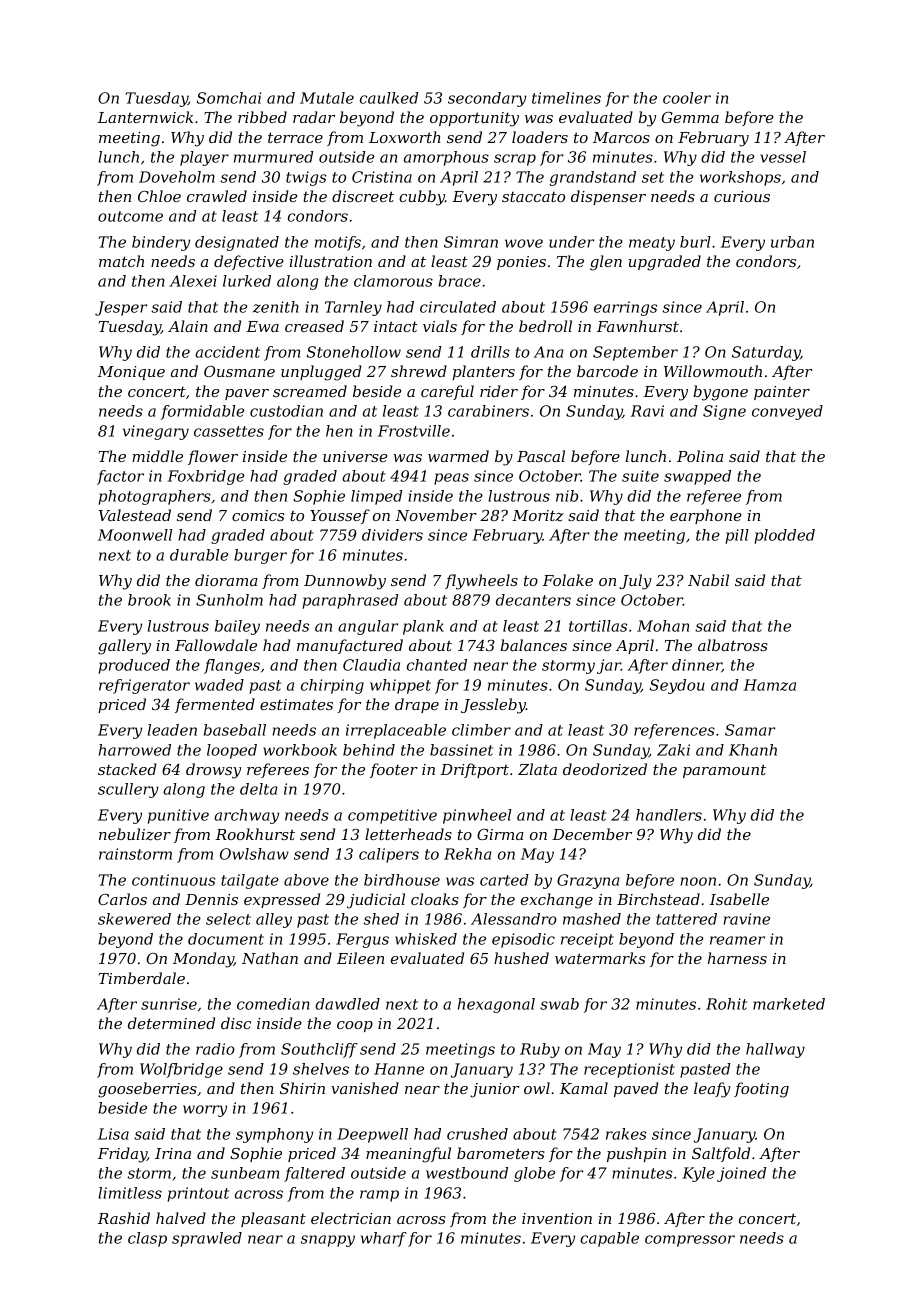  I want to click on pleasant, so click(273, 1219).
